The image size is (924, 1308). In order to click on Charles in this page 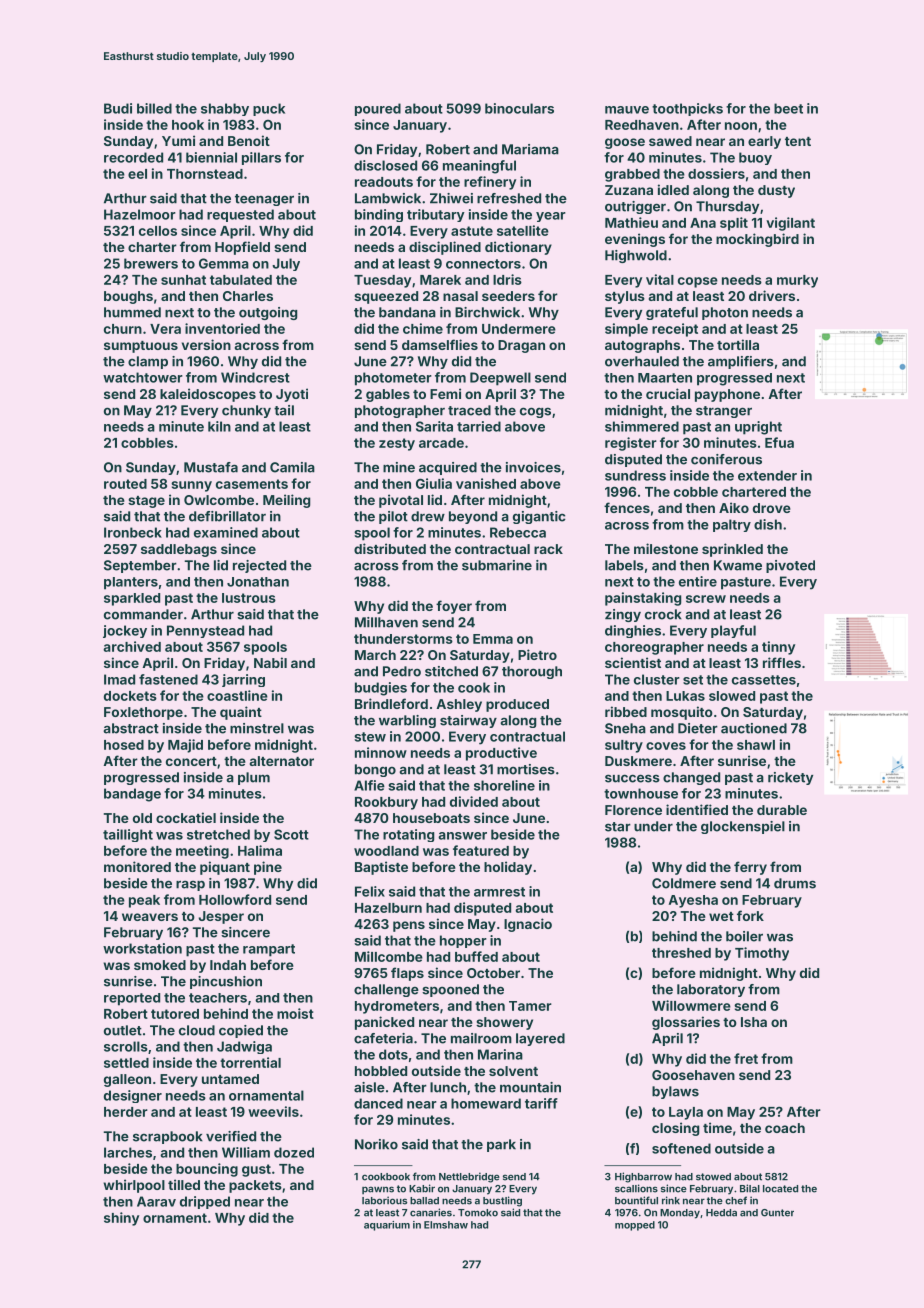, I will do `click(248, 296)`.
